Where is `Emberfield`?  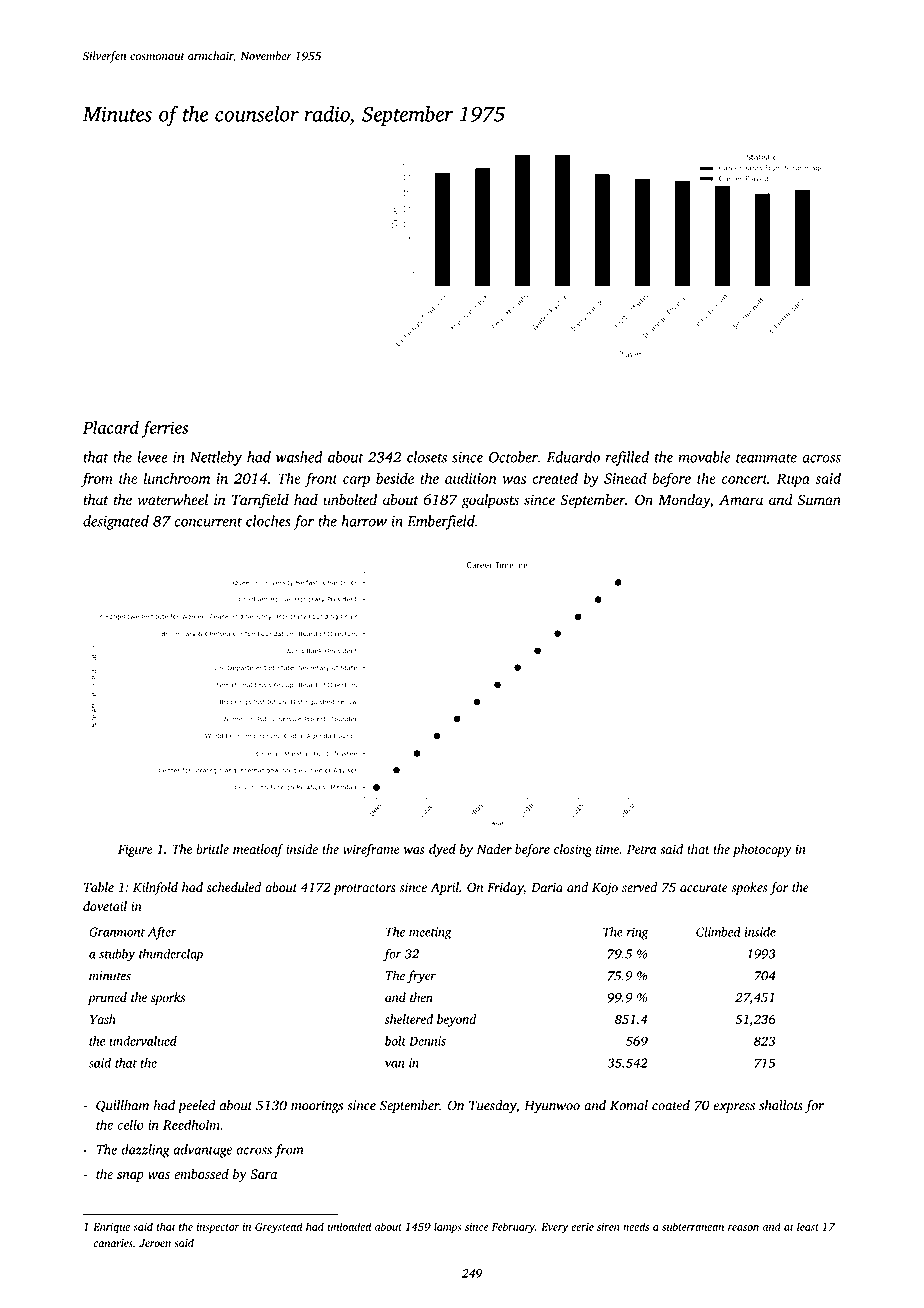 Emberfield is located at coordinates (441, 522).
